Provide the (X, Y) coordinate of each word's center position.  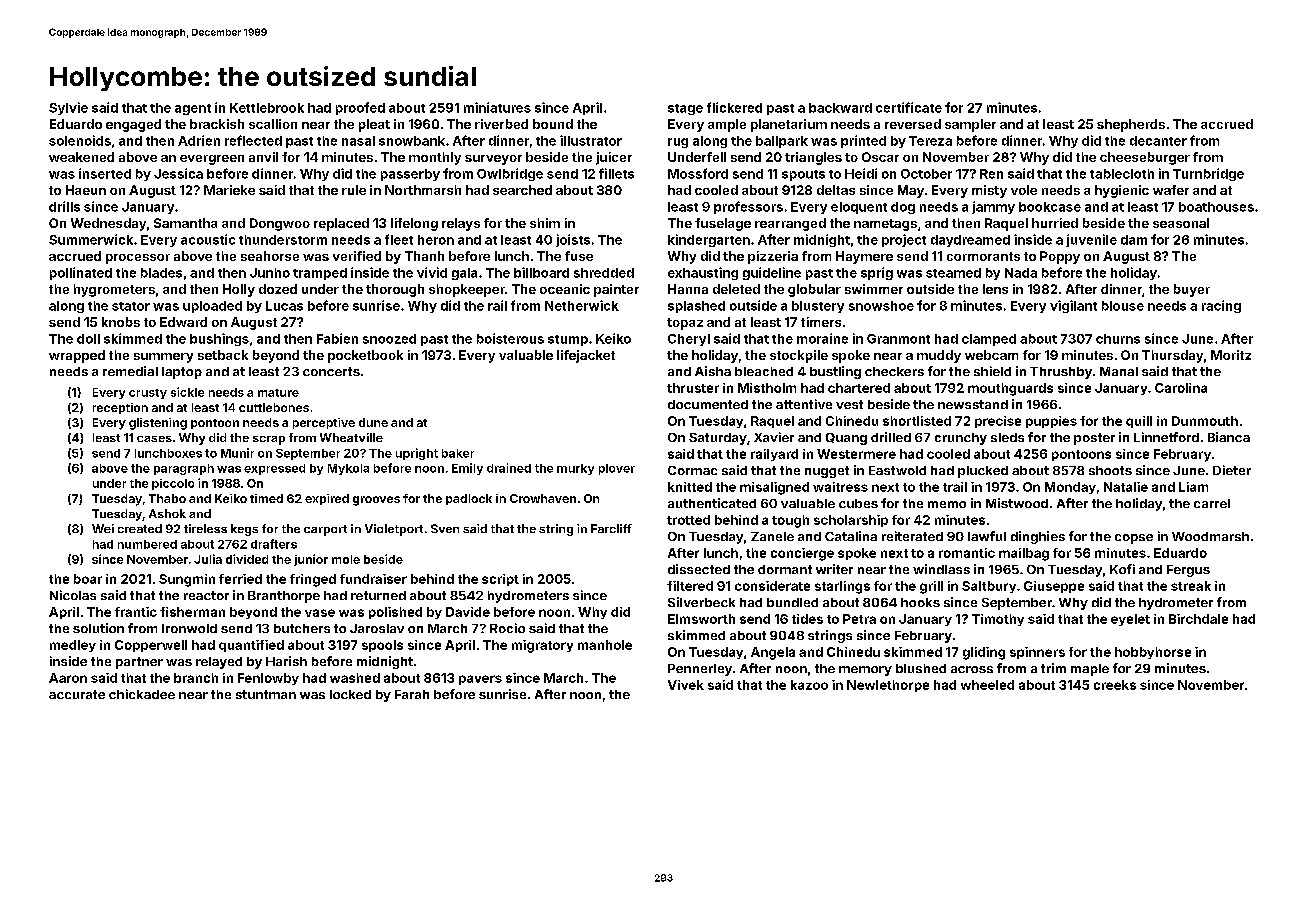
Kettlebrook (267, 108)
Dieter (1232, 470)
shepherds (1131, 125)
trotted (688, 520)
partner (139, 663)
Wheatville (351, 437)
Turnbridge (1208, 174)
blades (161, 273)
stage (685, 109)
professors (748, 207)
